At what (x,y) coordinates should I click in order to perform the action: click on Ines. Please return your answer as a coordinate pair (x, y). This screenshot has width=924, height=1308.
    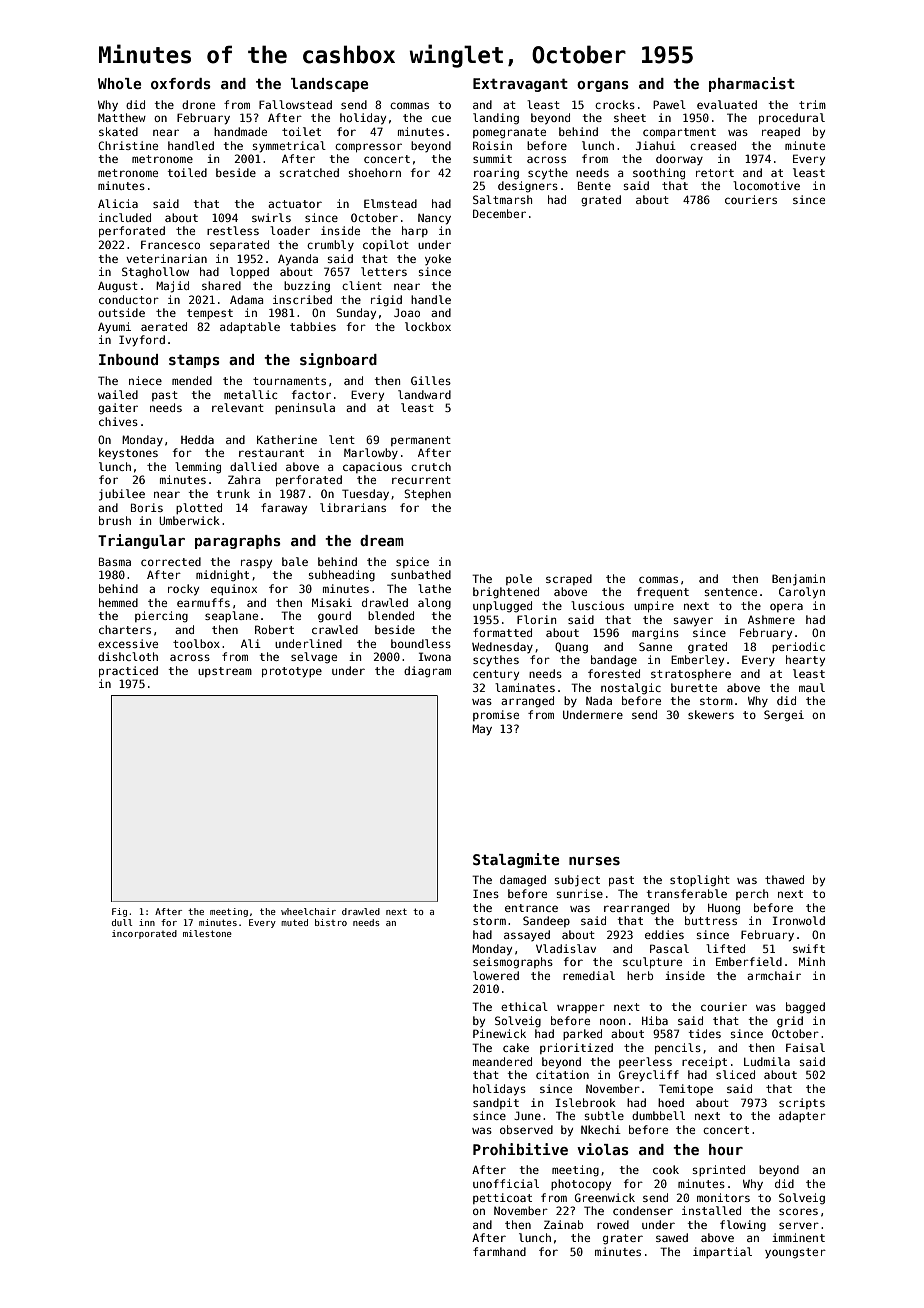
    Looking at the image, I should click on (486, 893).
